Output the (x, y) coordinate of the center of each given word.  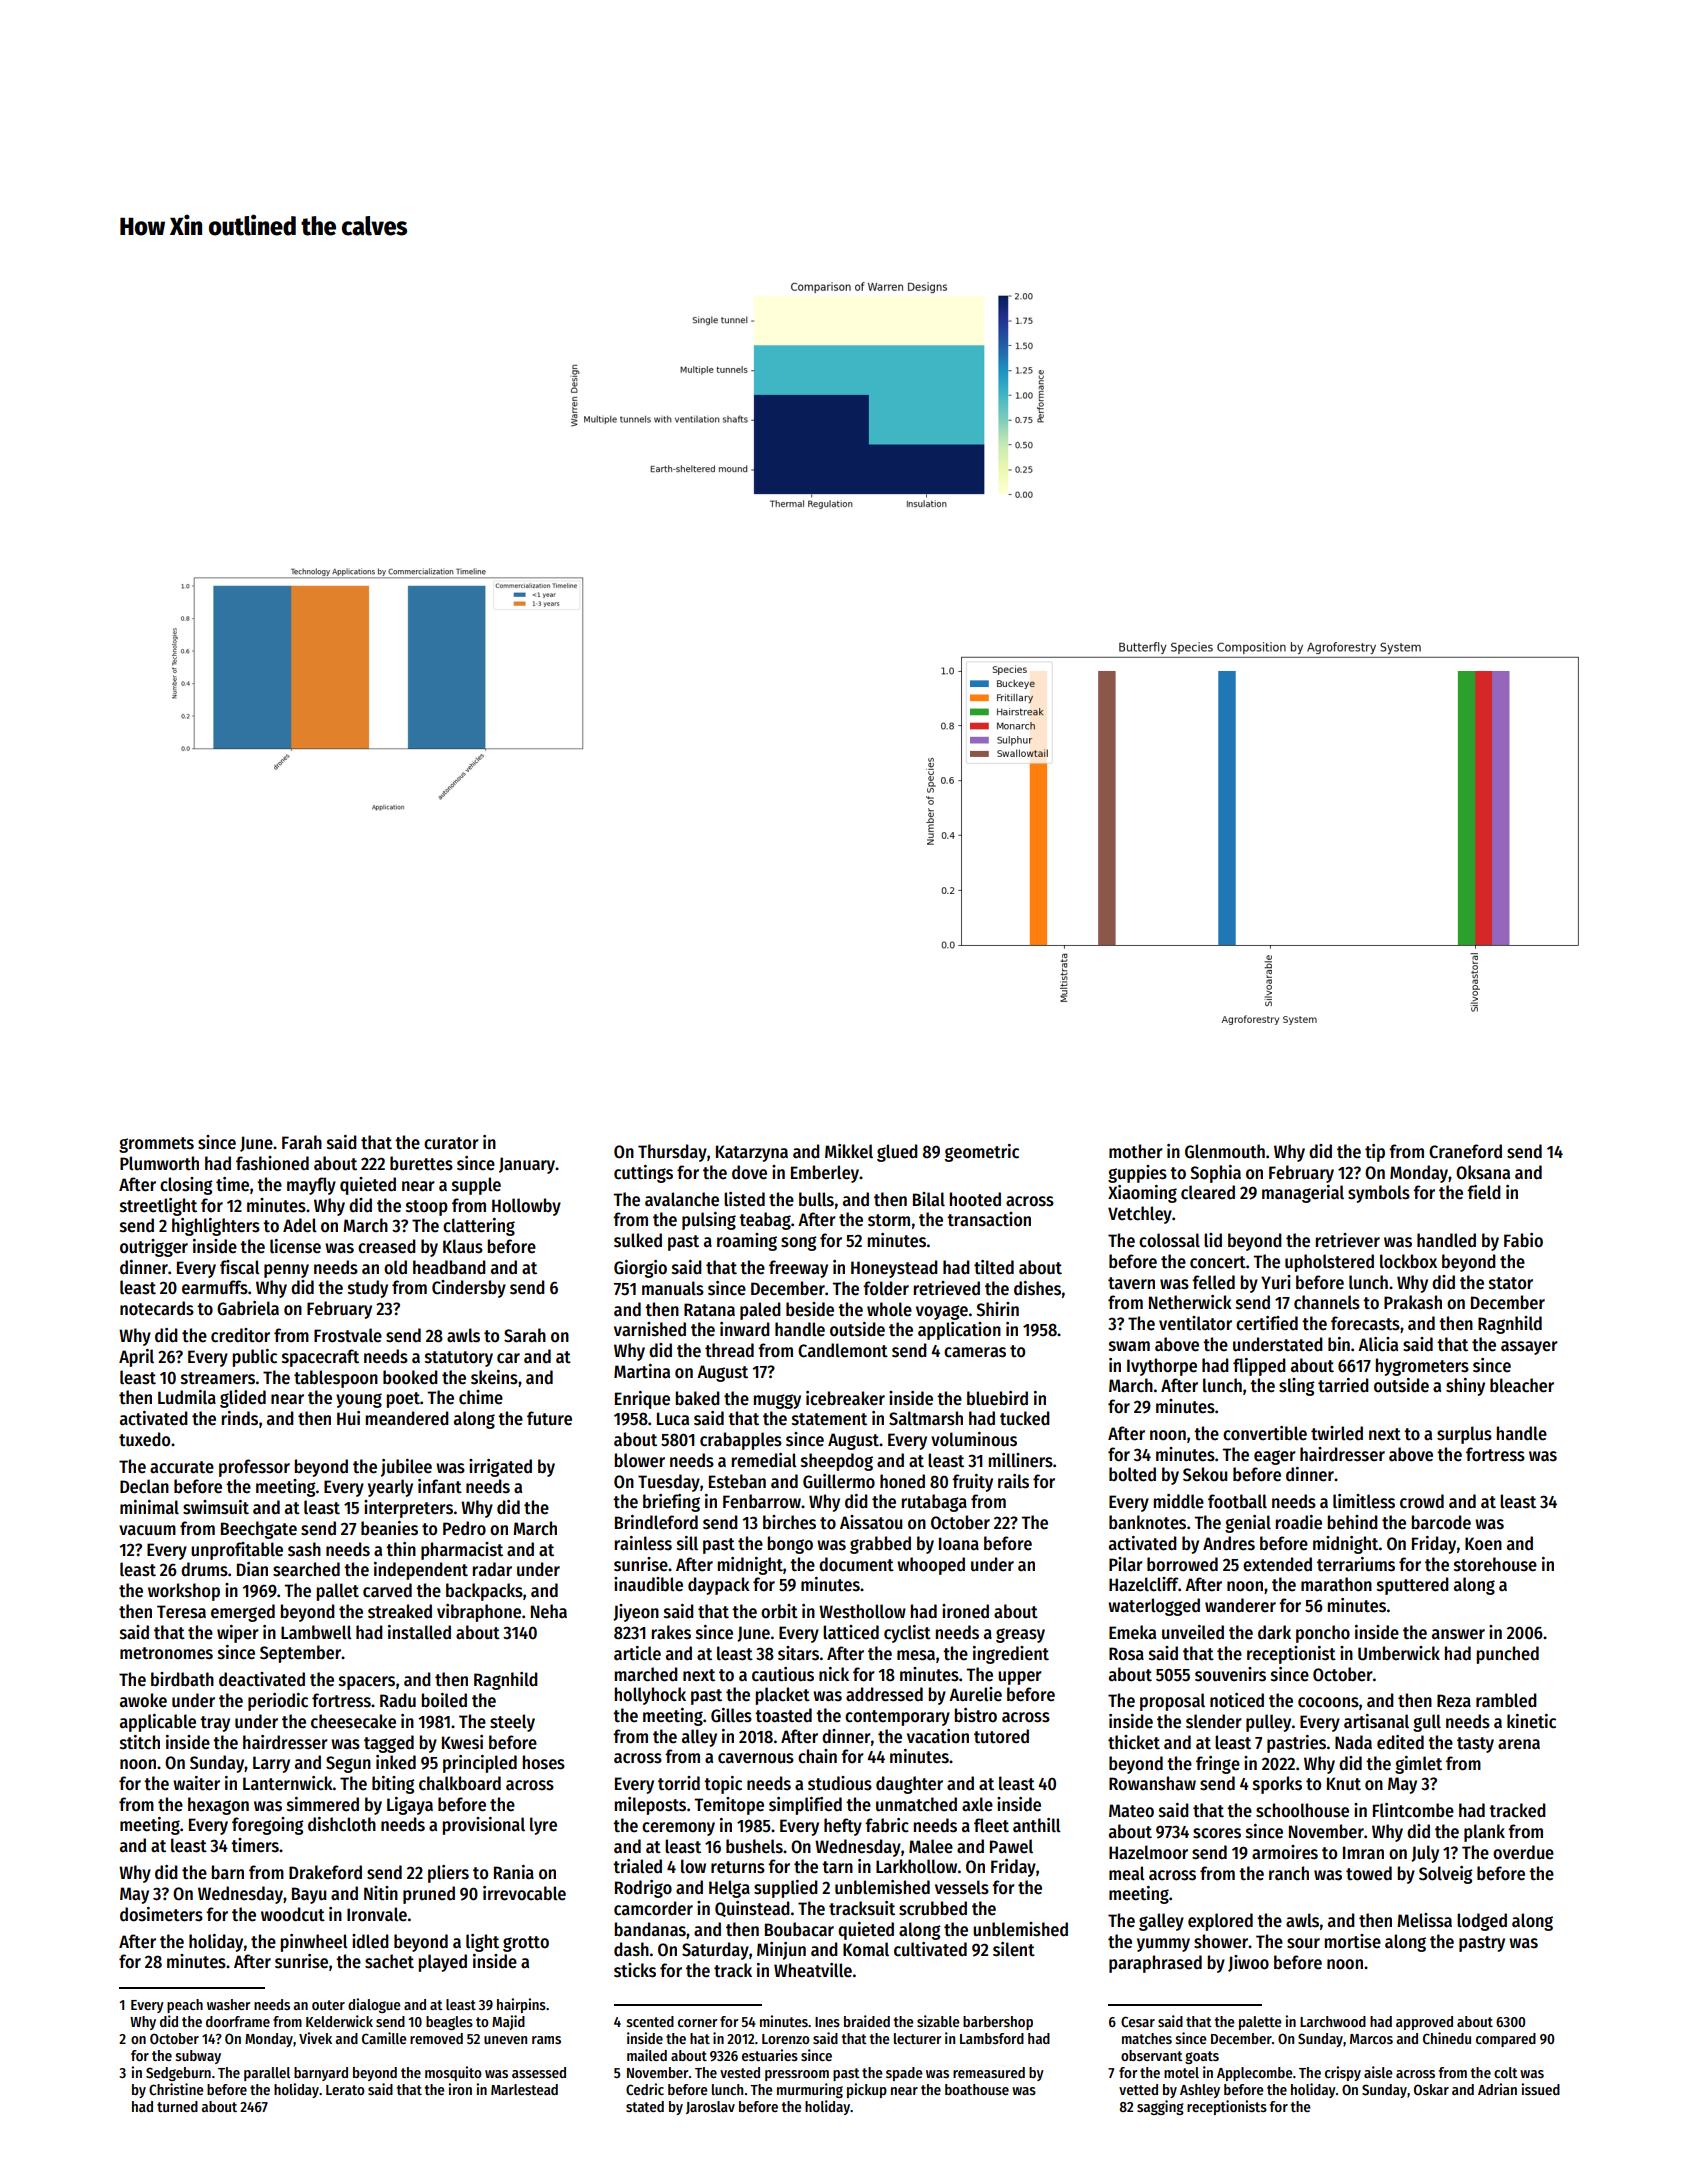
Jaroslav (710, 2107)
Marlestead (524, 2089)
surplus (1464, 1435)
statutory (459, 1359)
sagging (1160, 2107)
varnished (650, 1329)
